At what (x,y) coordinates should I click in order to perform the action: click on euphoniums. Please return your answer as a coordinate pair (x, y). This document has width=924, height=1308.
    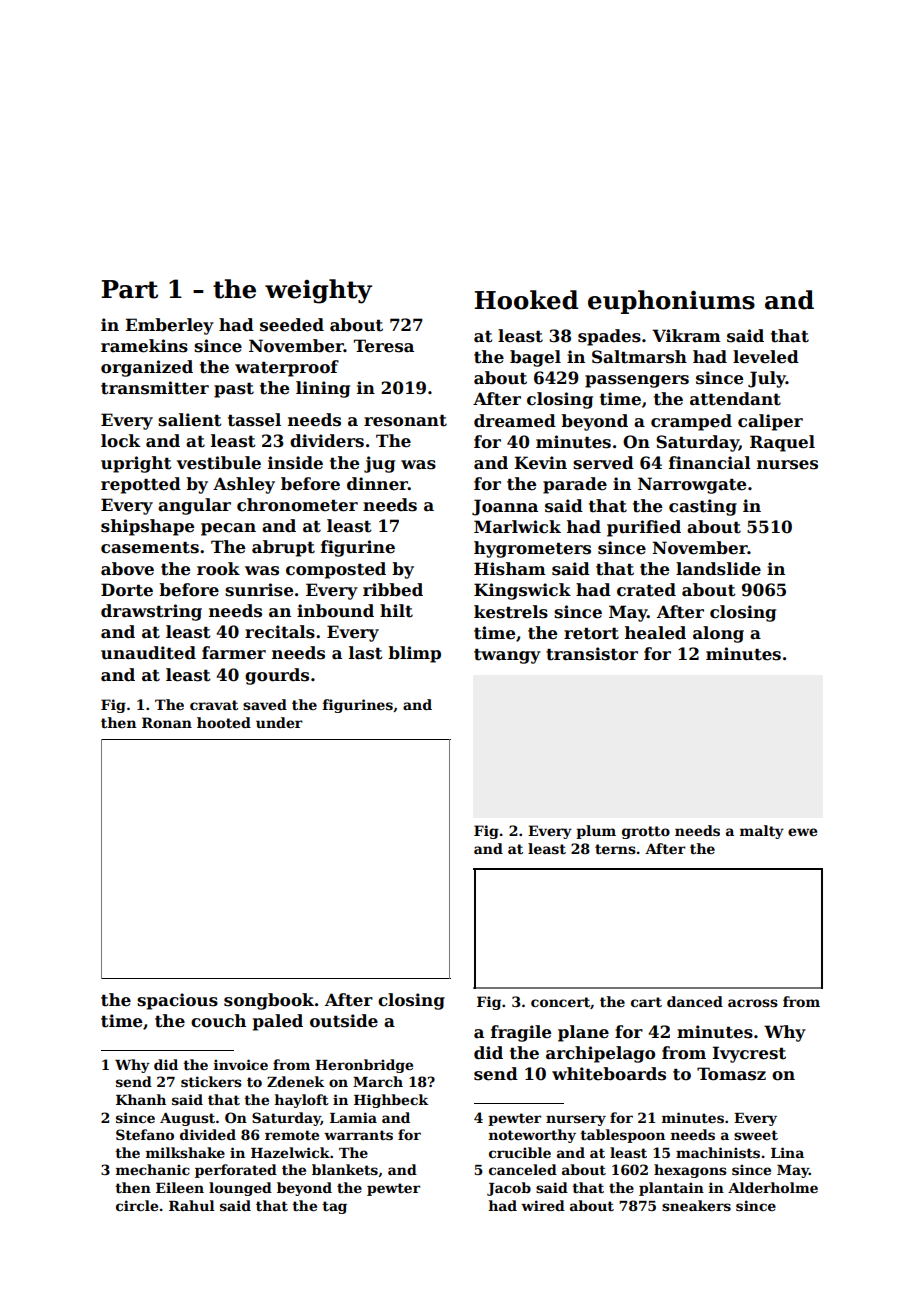
    Looking at the image, I should click on (671, 302).
